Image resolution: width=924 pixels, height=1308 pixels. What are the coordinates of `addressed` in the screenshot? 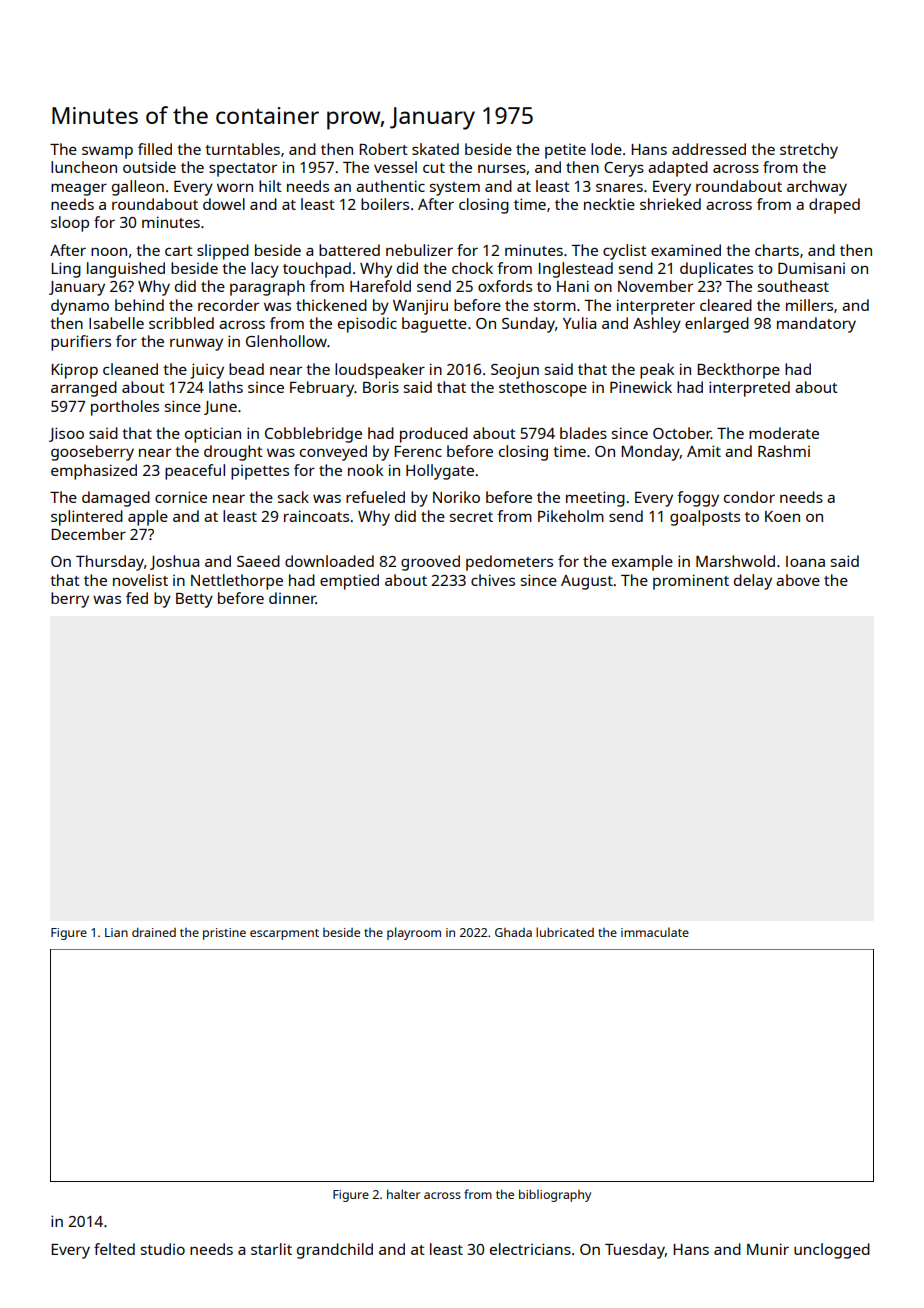 It's located at (709, 149).
